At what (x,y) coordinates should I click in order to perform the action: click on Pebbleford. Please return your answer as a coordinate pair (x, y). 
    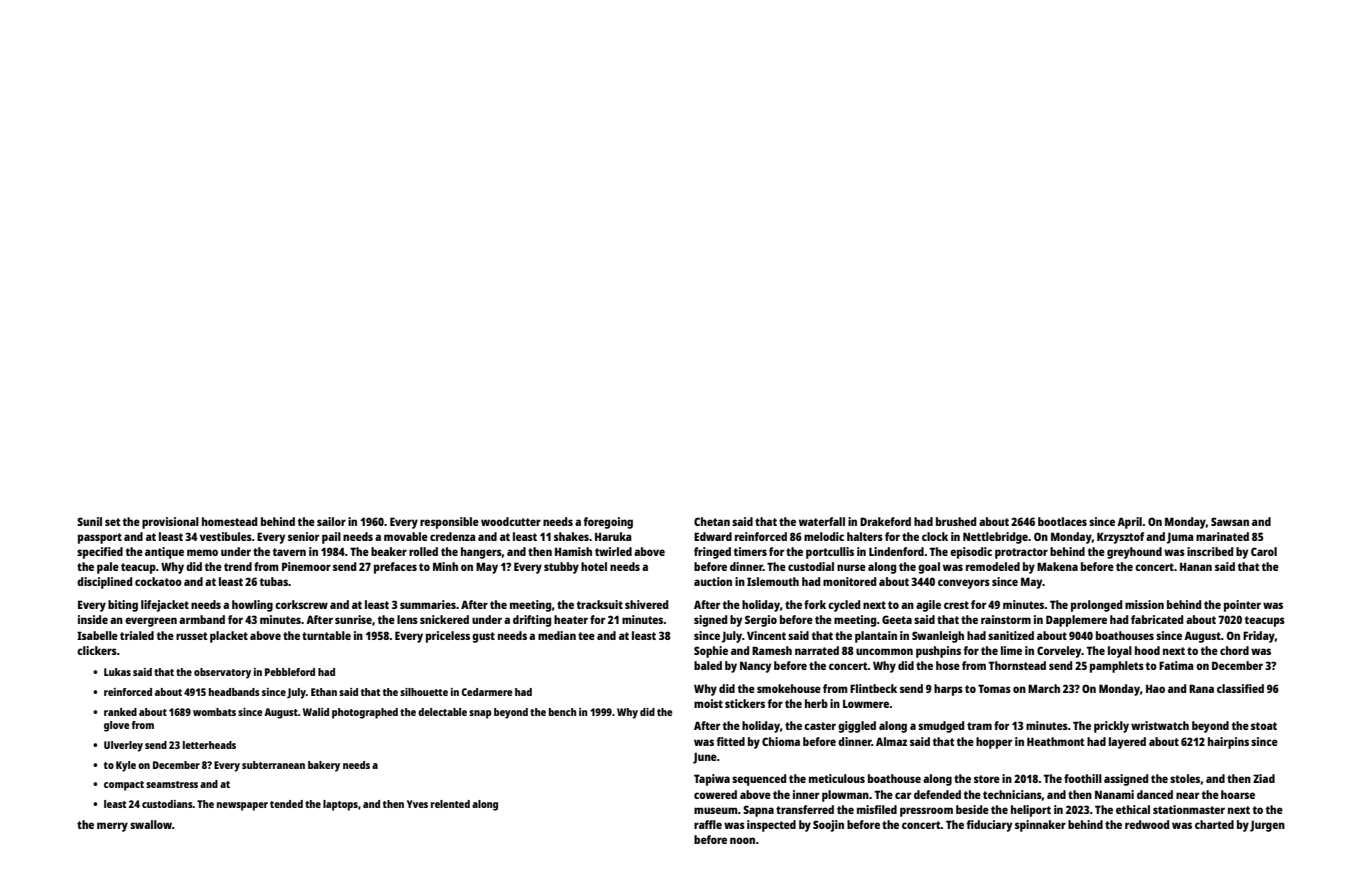
    Looking at the image, I should click on (290, 672).
